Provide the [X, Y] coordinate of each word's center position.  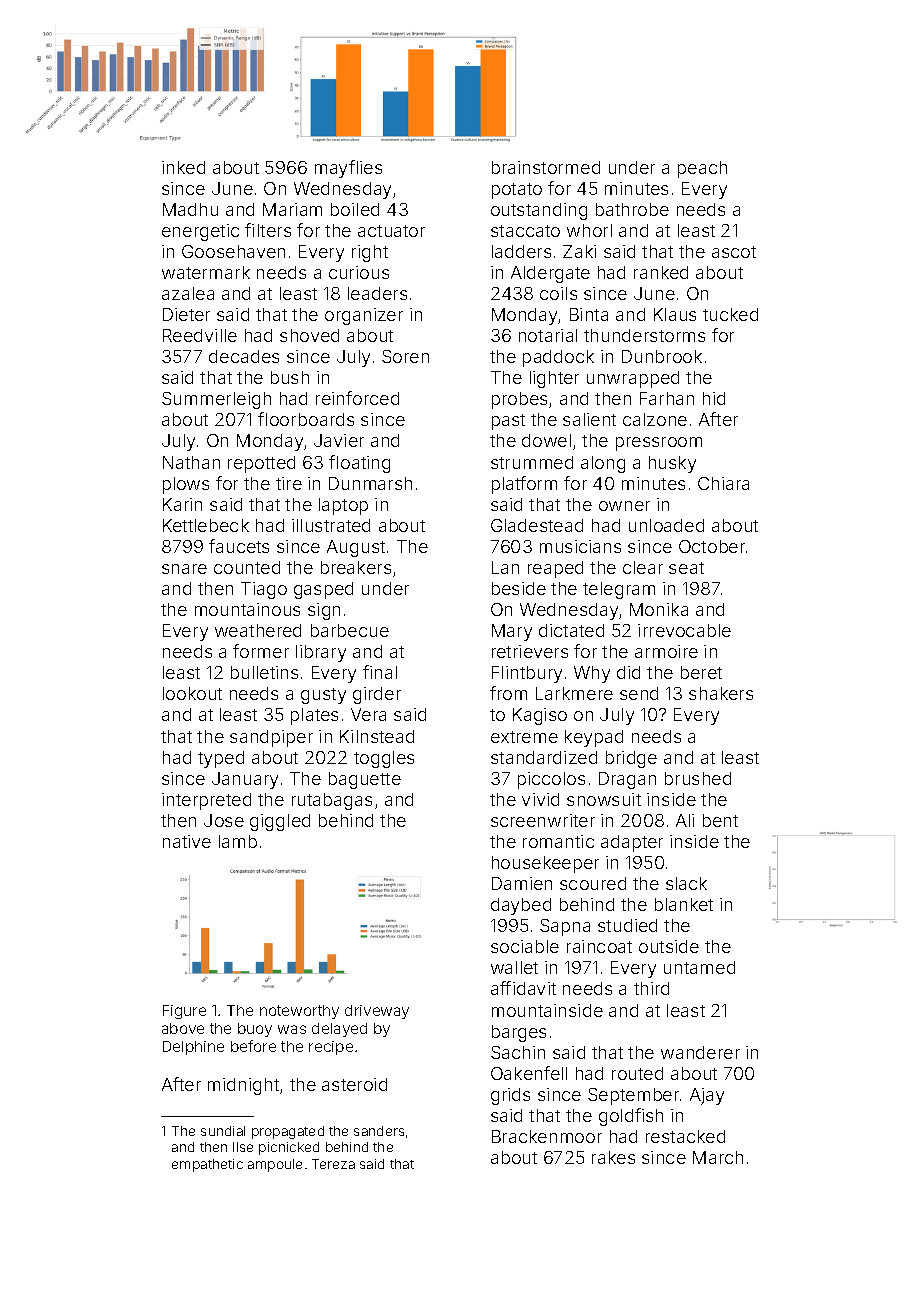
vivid [540, 799]
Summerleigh [216, 400]
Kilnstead [377, 736]
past [508, 422]
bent [720, 820]
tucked [730, 314]
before [253, 1046]
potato [517, 191]
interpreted [206, 801]
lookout [192, 693]
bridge [631, 759]
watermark [206, 272]
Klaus [675, 314]
